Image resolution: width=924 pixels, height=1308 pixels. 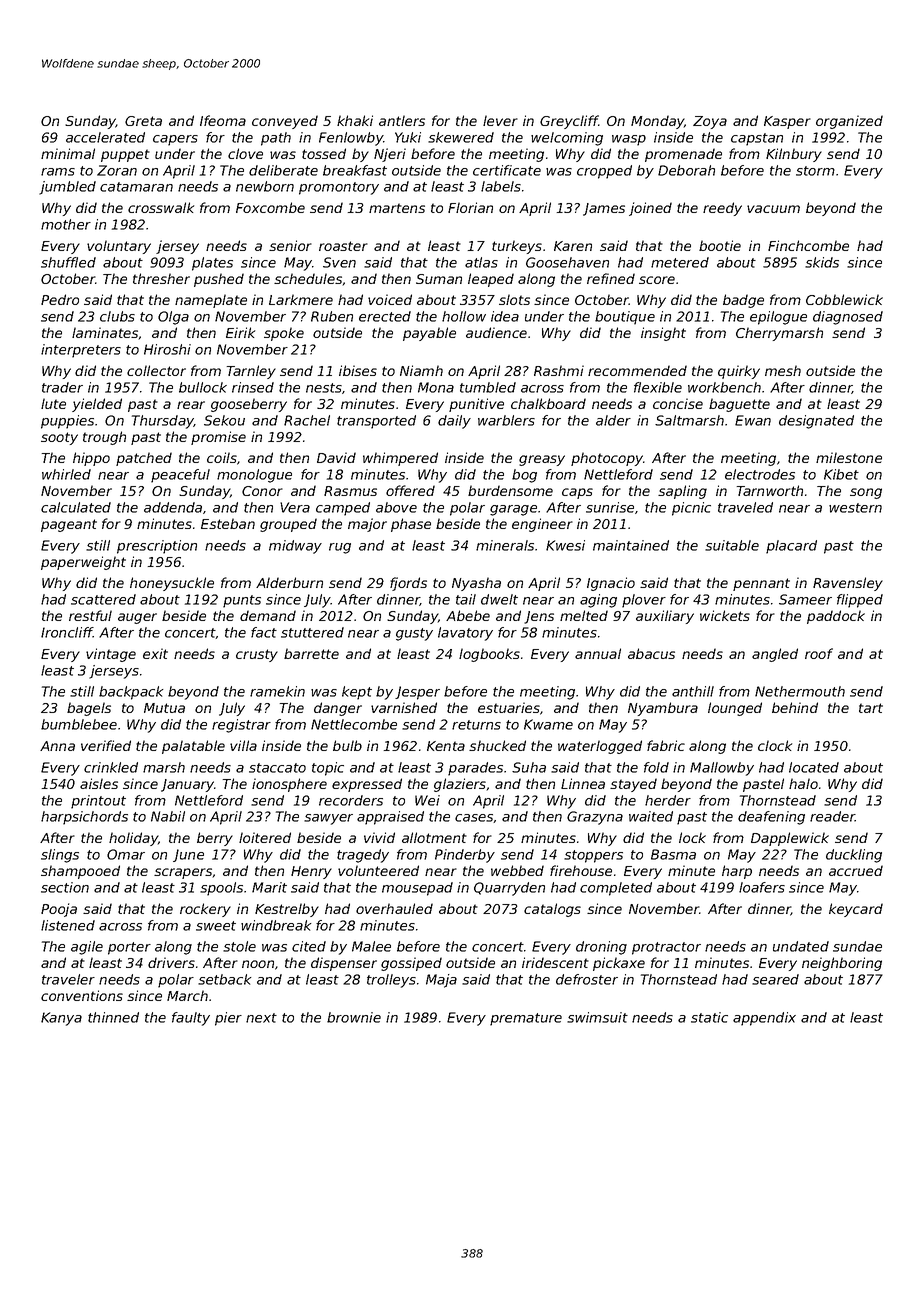 I want to click on bagels, so click(x=89, y=709).
